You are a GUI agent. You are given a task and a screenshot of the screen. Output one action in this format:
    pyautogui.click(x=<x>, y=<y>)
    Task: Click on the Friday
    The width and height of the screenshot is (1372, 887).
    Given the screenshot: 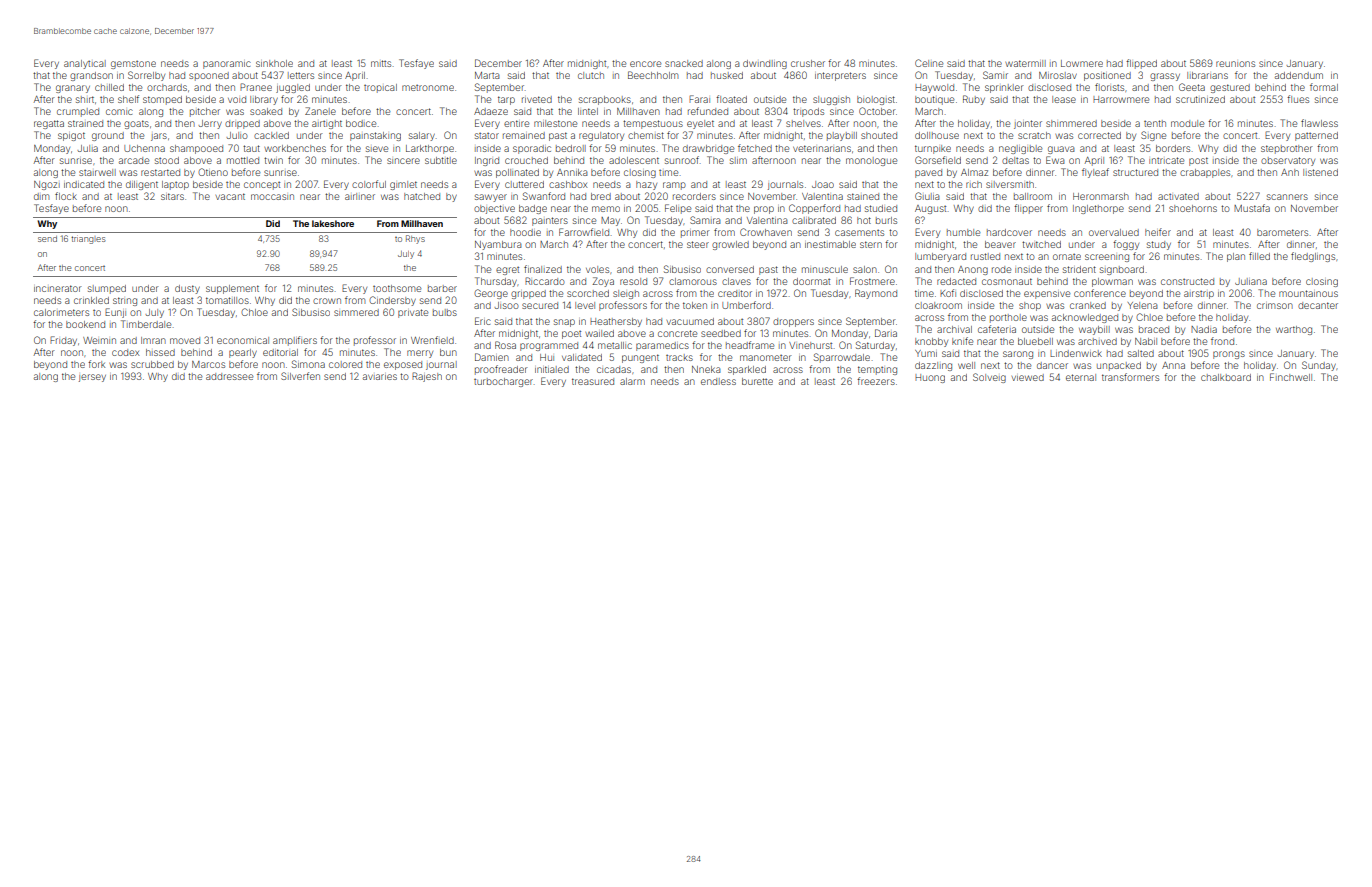 What is the action you would take?
    pyautogui.click(x=63, y=341)
